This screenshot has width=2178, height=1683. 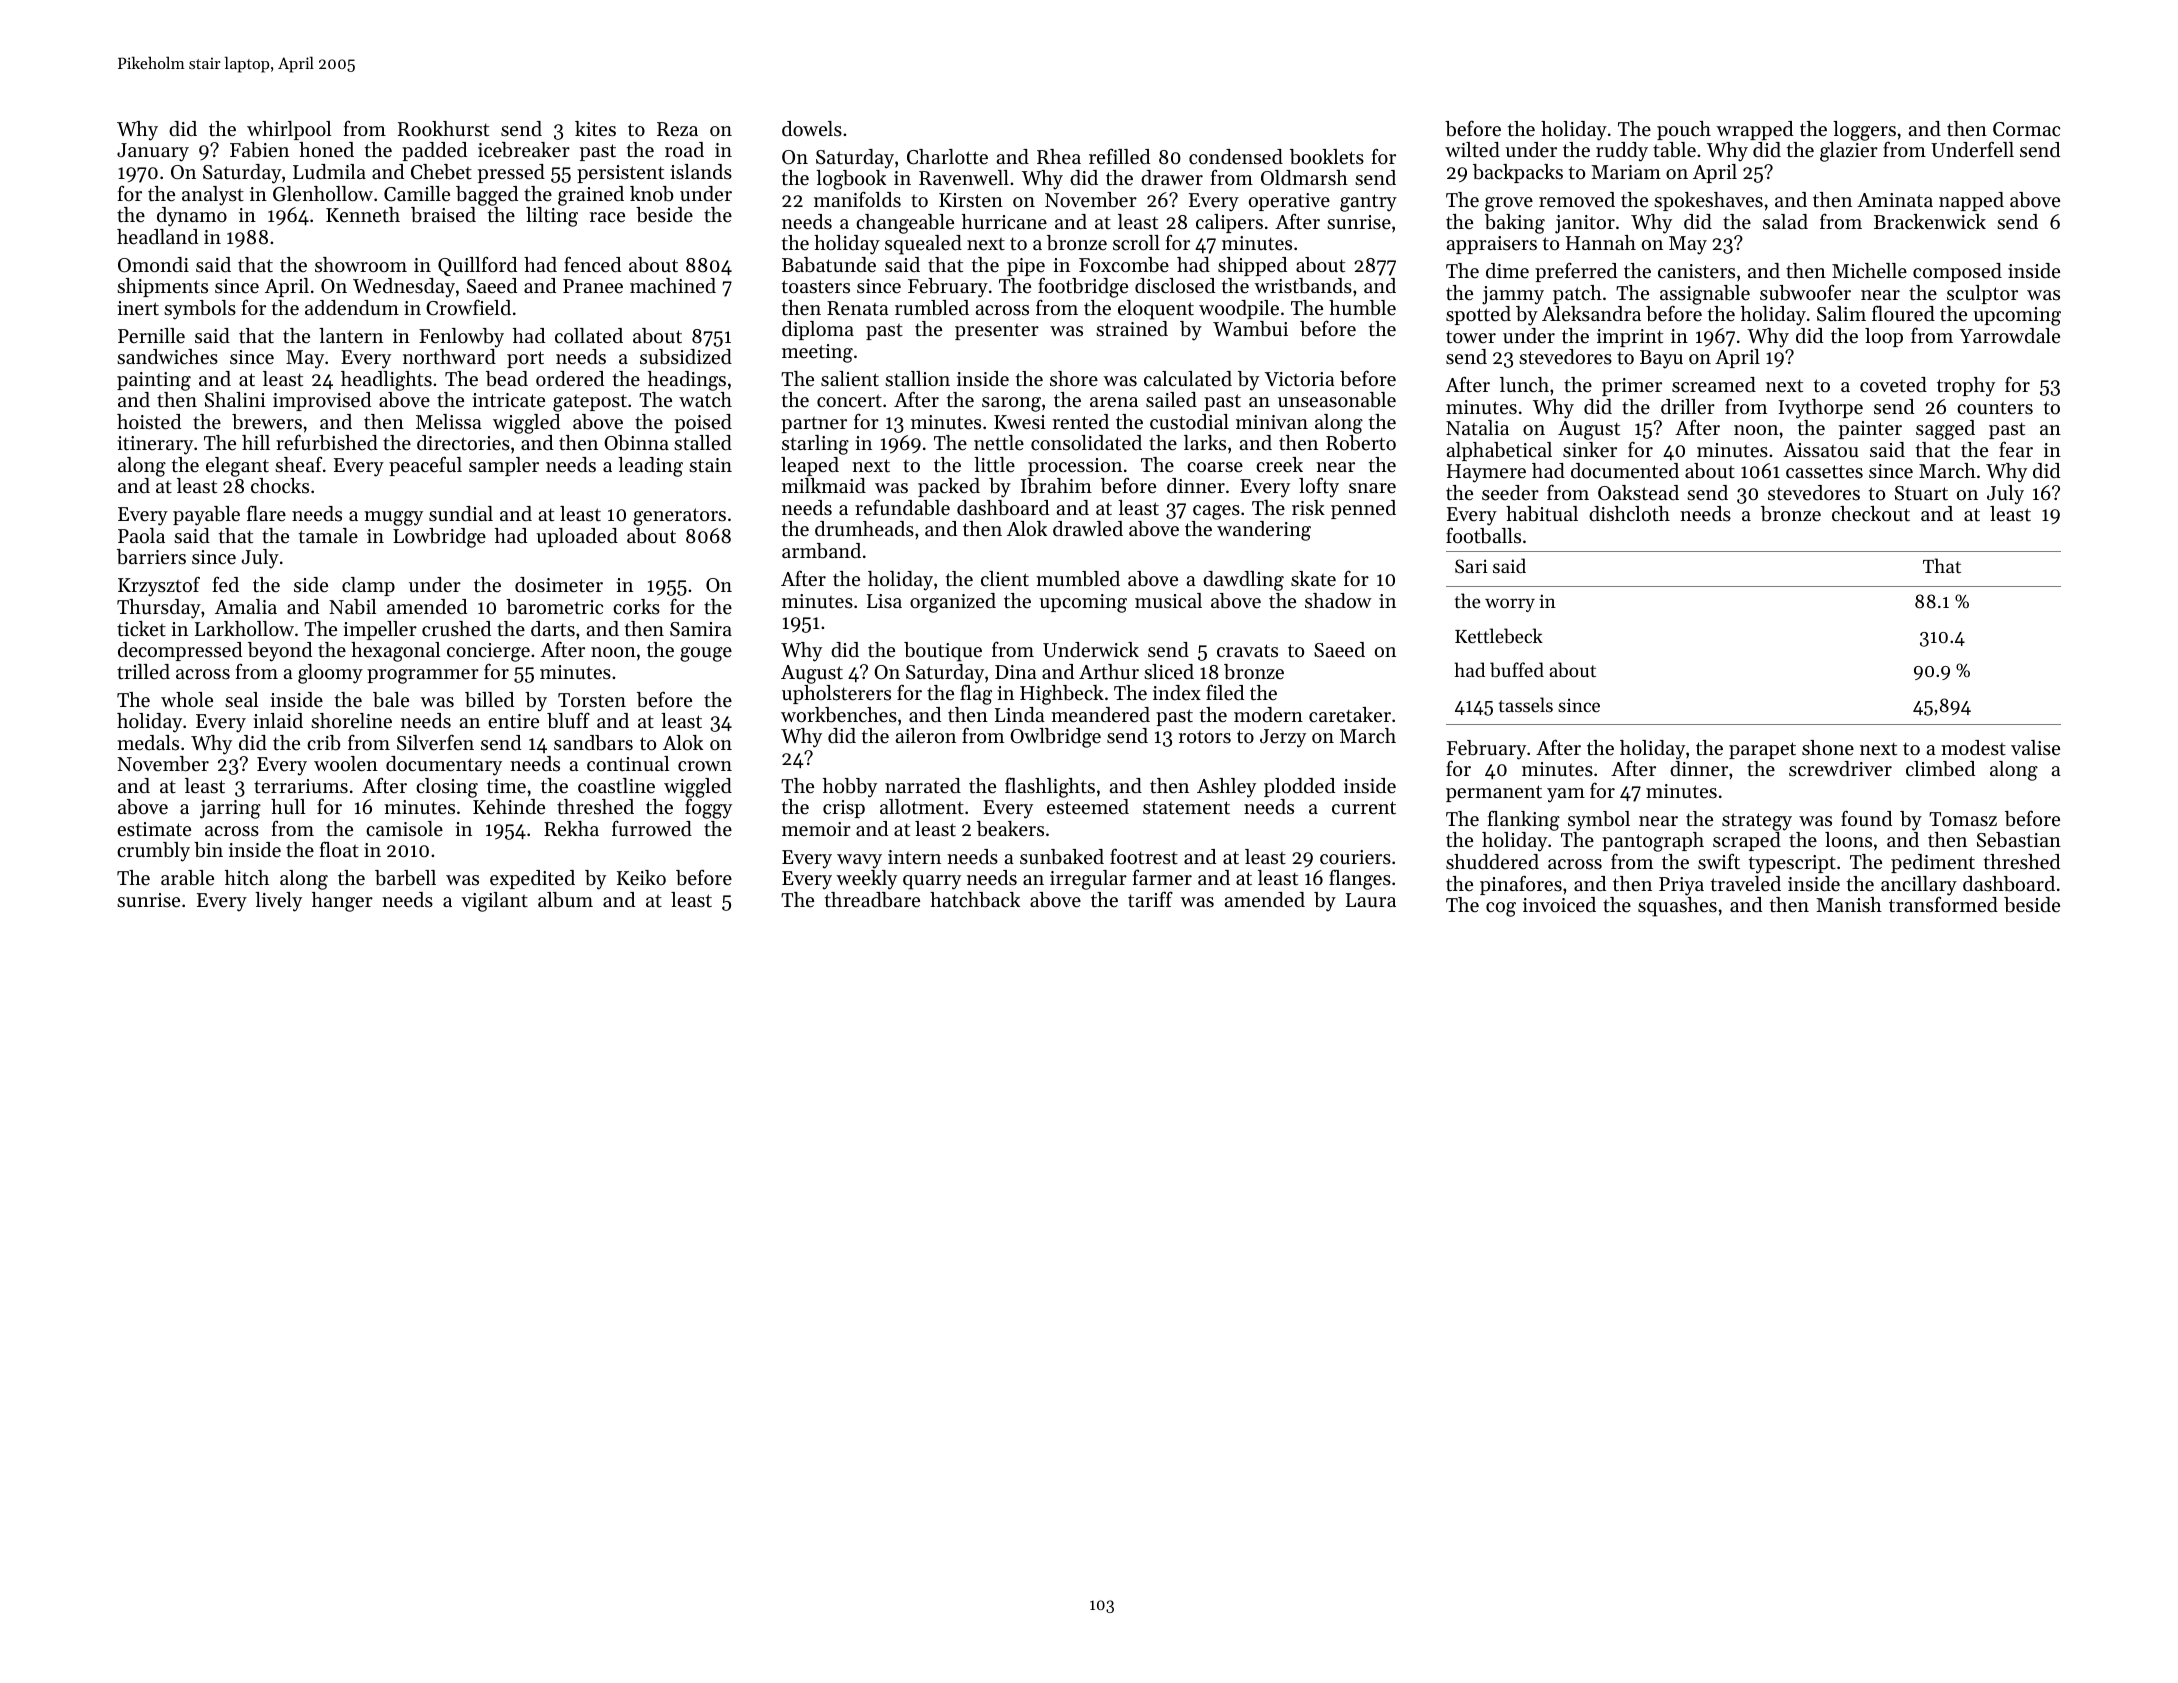 I want to click on honed, so click(x=326, y=150).
